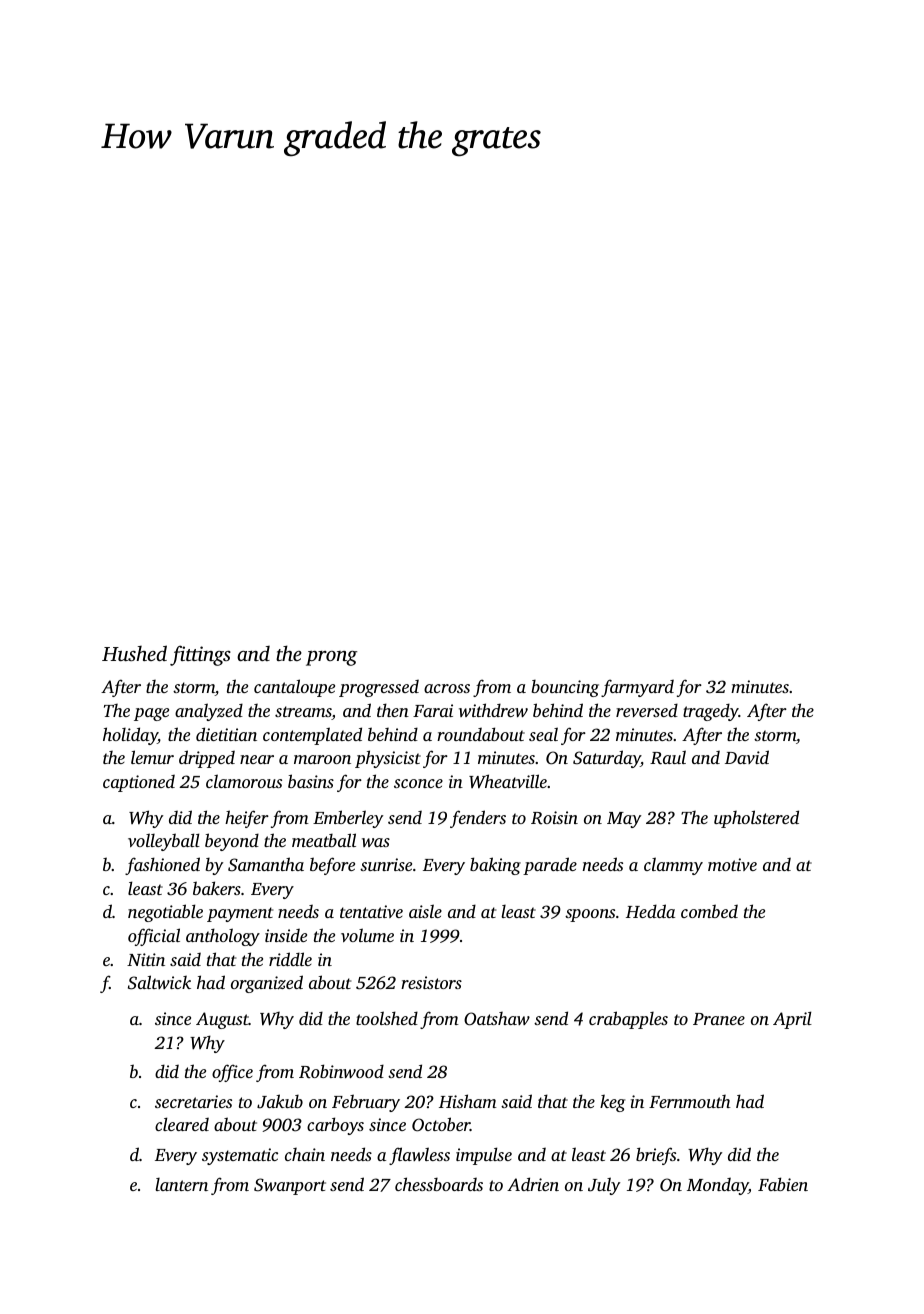  What do you see at coordinates (367, 935) in the screenshot?
I see `volume` at bounding box center [367, 935].
